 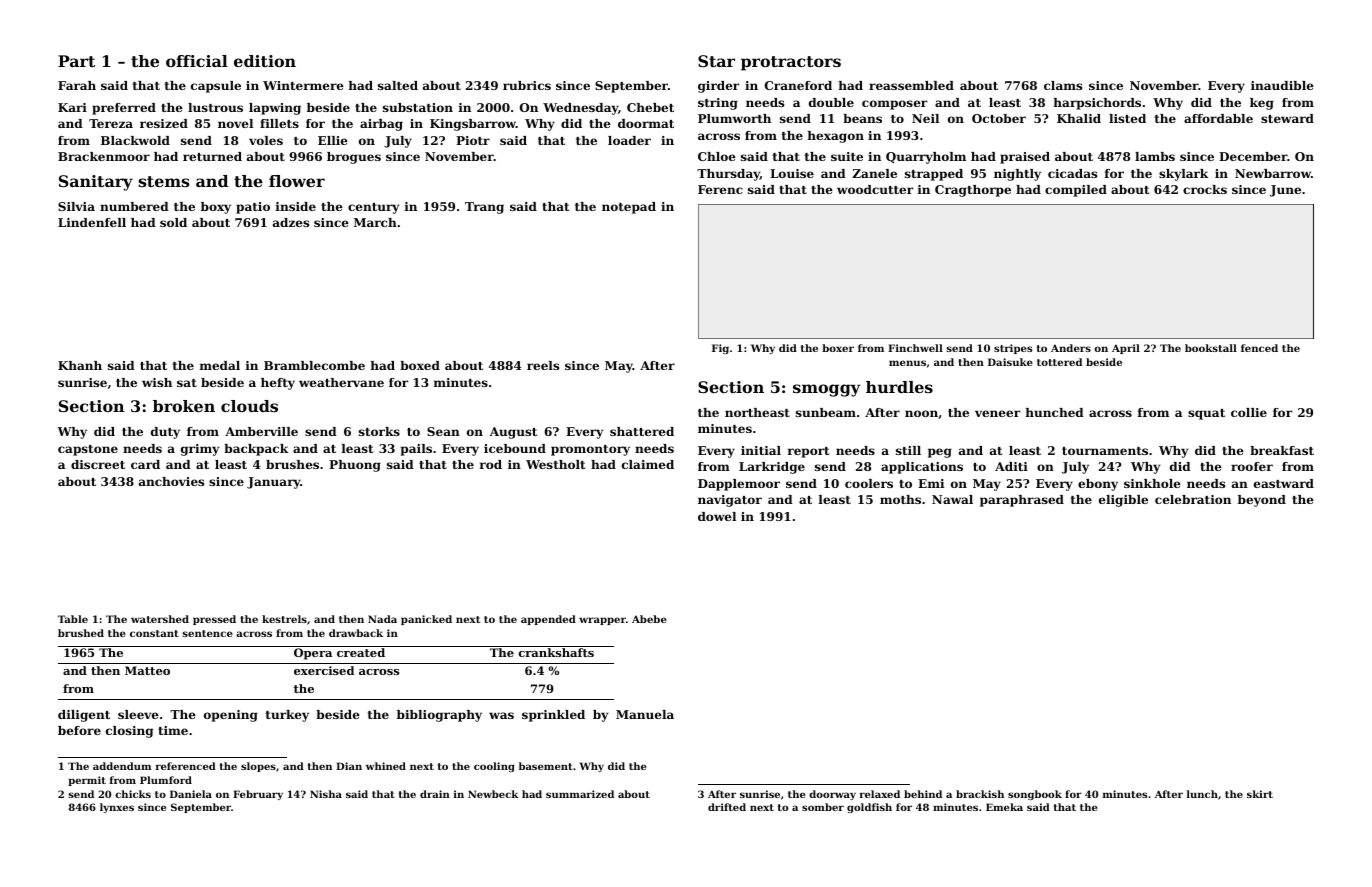 I want to click on capstone, so click(x=88, y=450).
